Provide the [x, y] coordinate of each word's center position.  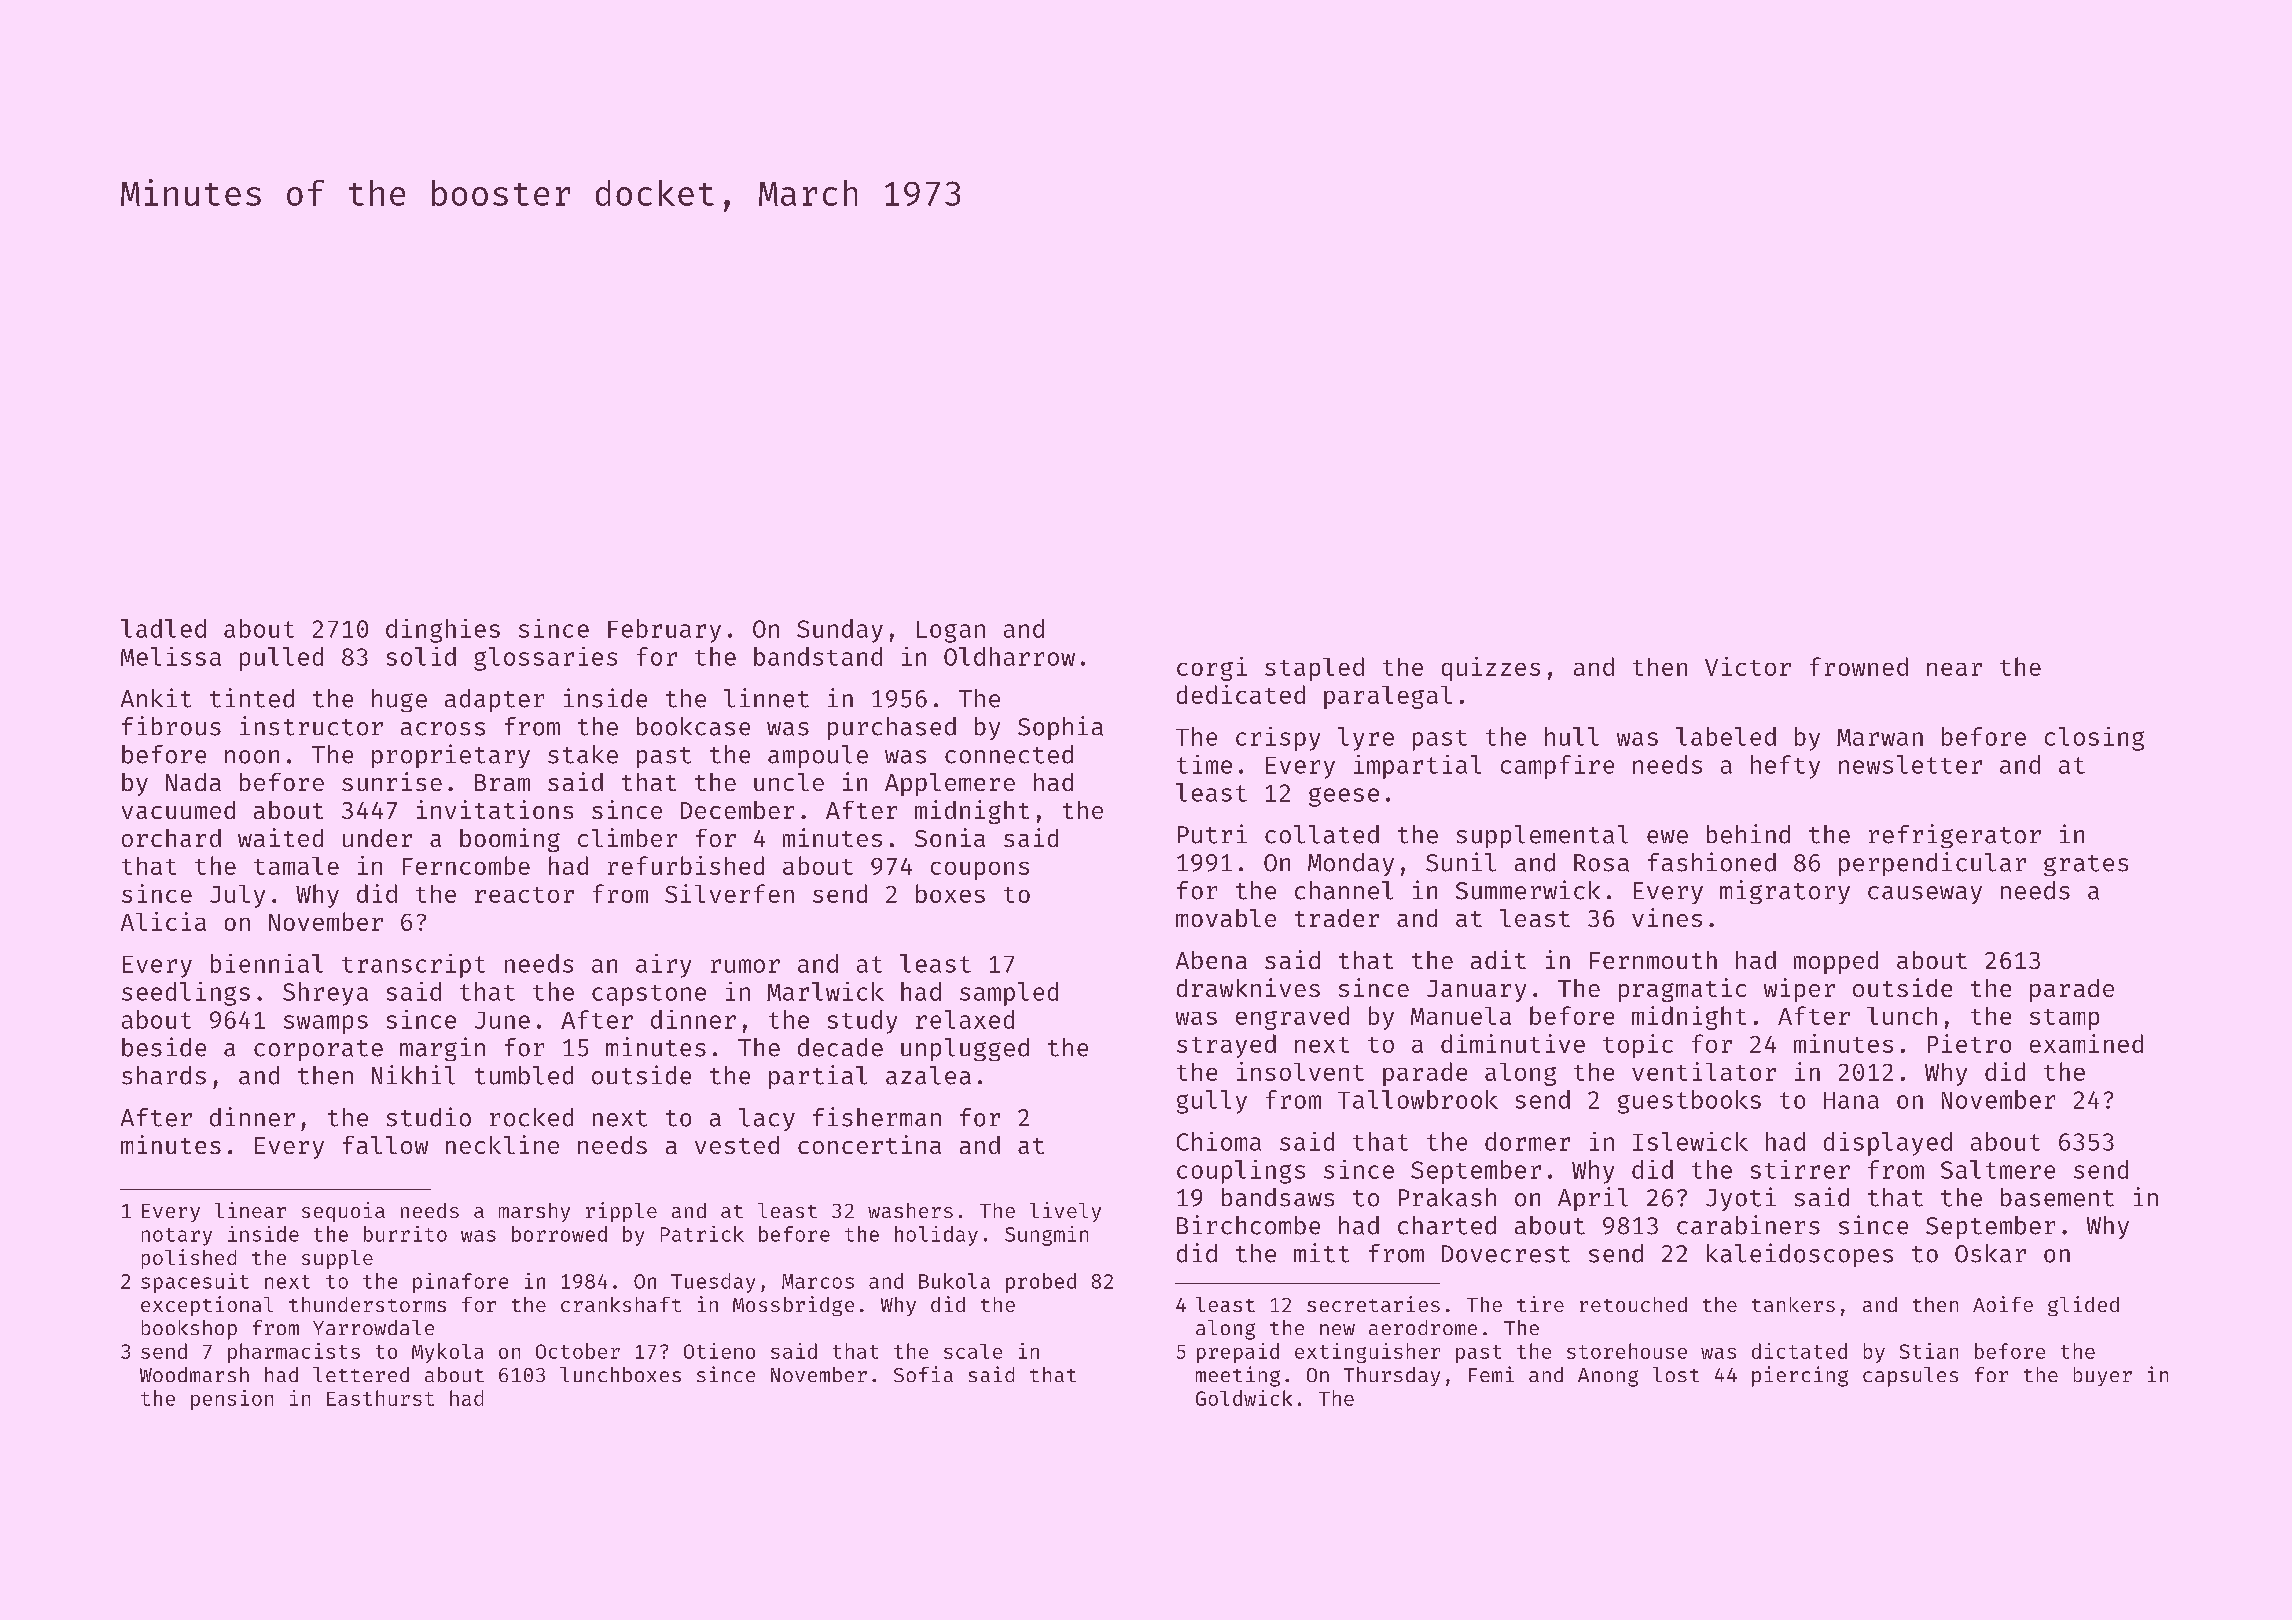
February [664, 631]
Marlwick [825, 991]
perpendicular [1932, 864]
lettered [361, 1374]
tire [1540, 1304]
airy [663, 966]
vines [1667, 917]
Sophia [1060, 728]
